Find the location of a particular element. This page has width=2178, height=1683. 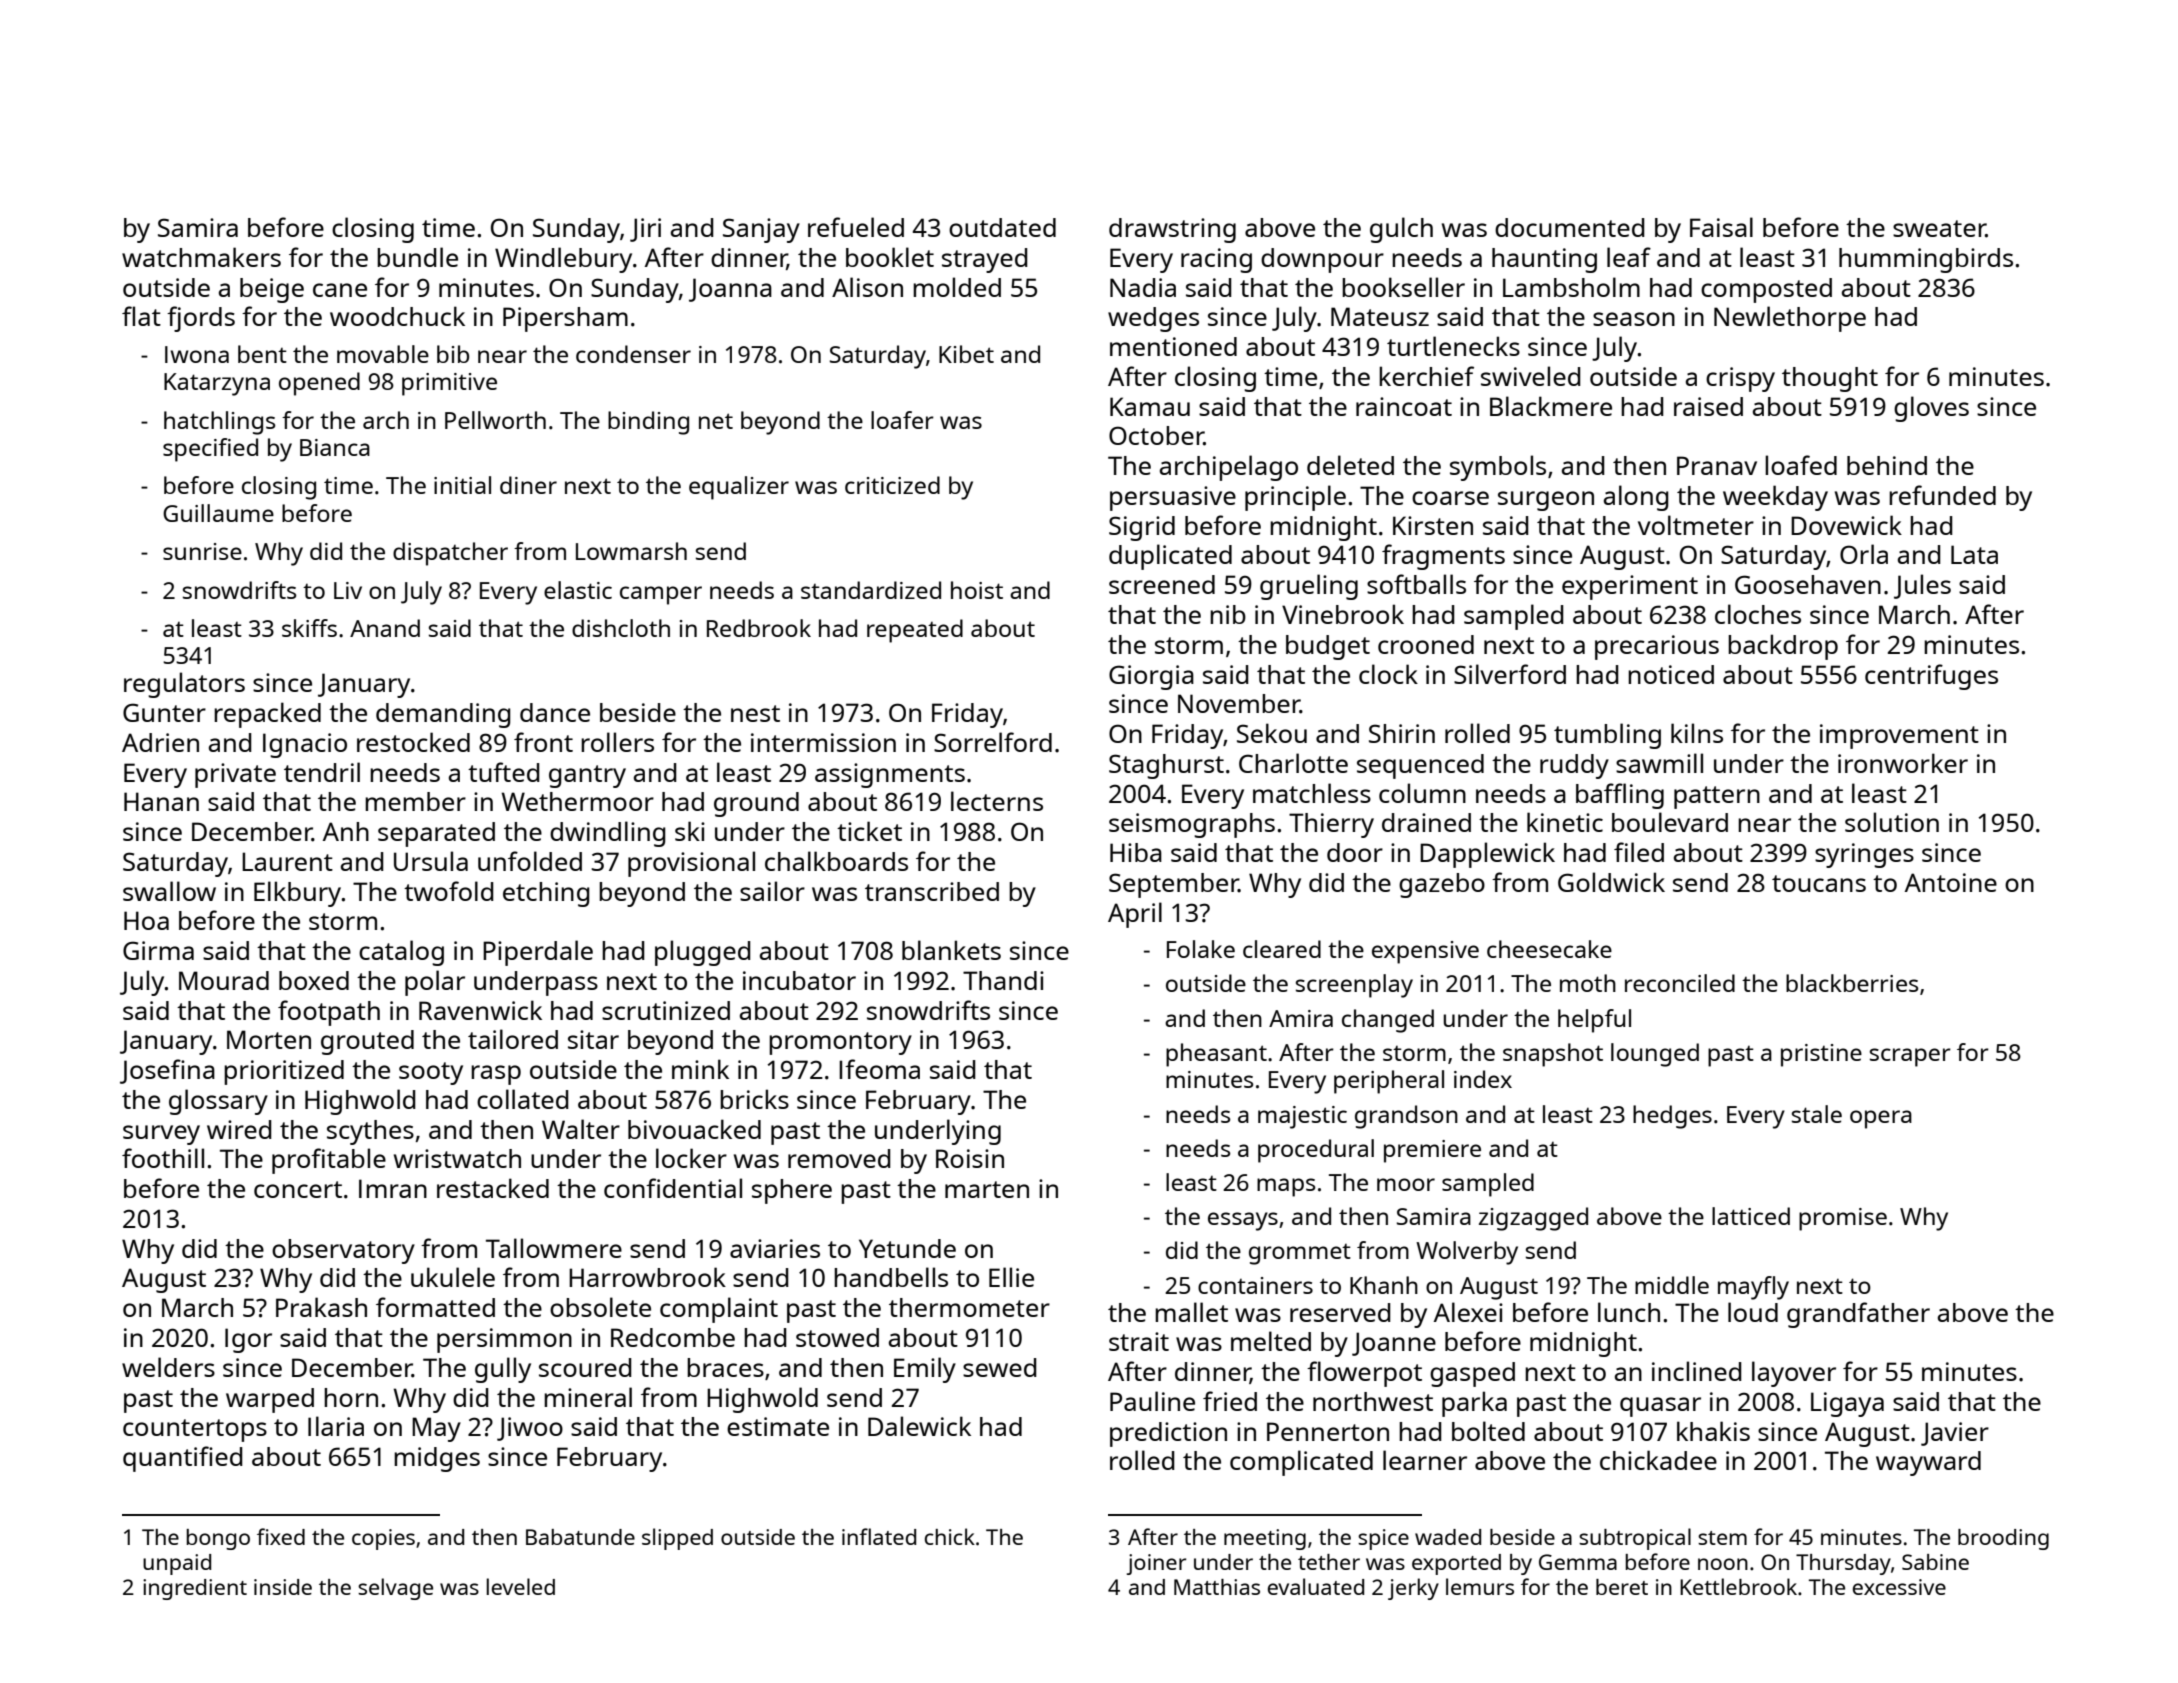

Hoa is located at coordinates (146, 920).
